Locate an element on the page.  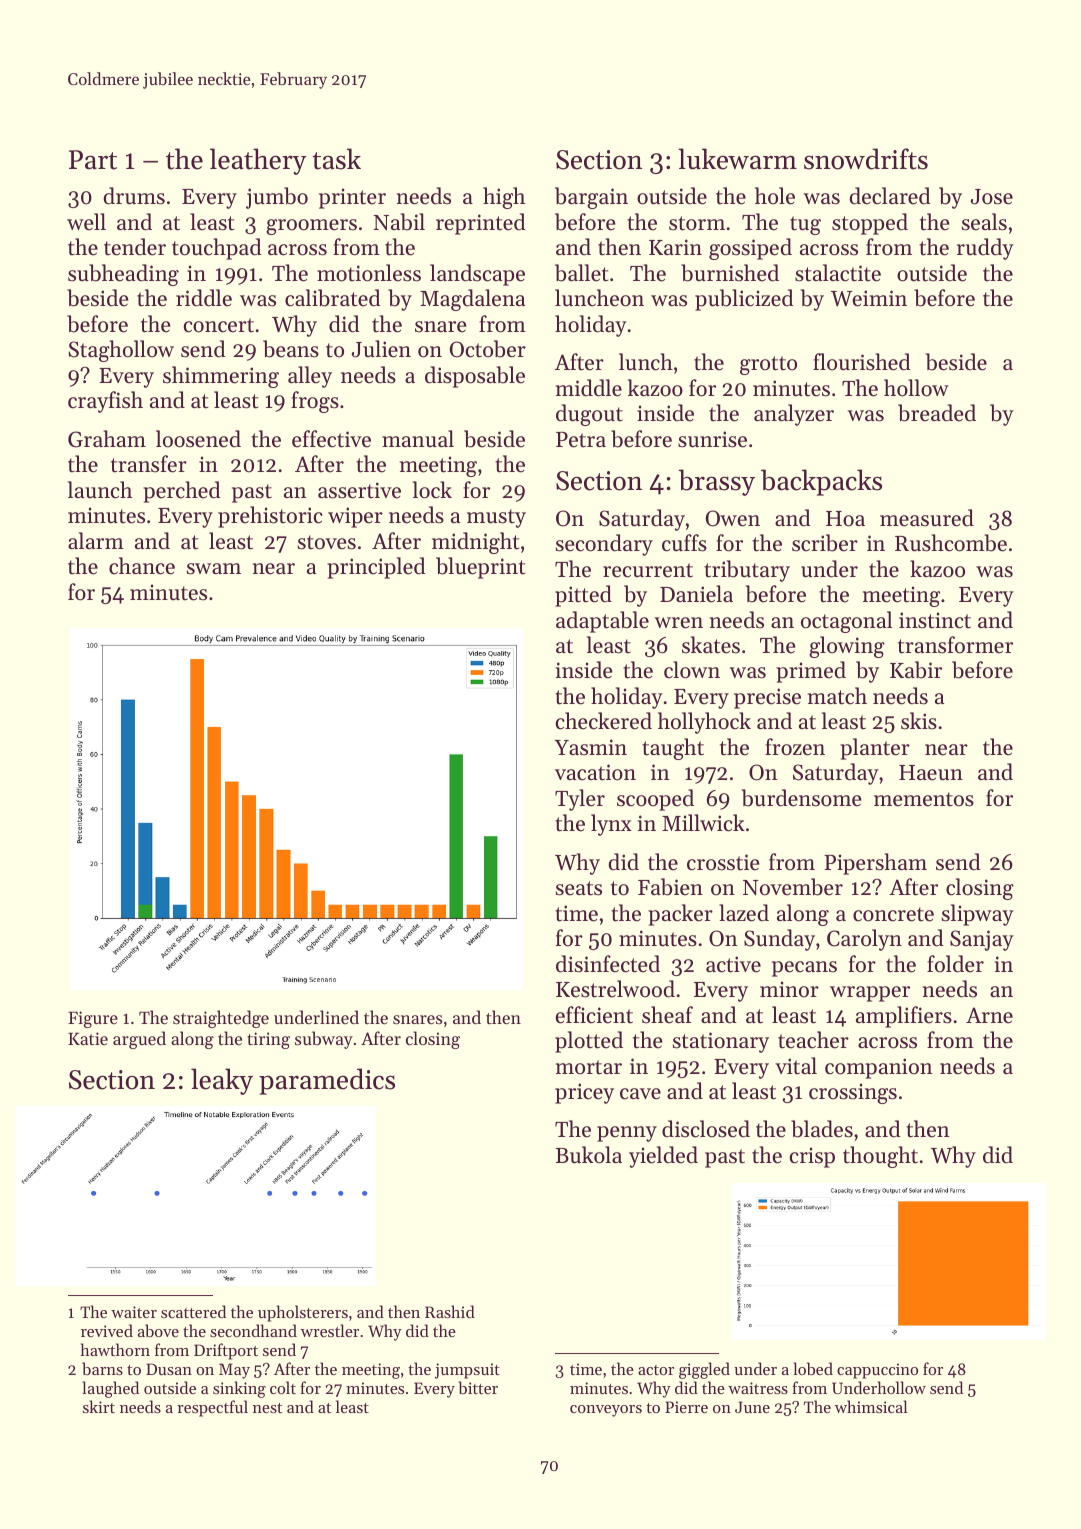
Tyler is located at coordinates (580, 800).
